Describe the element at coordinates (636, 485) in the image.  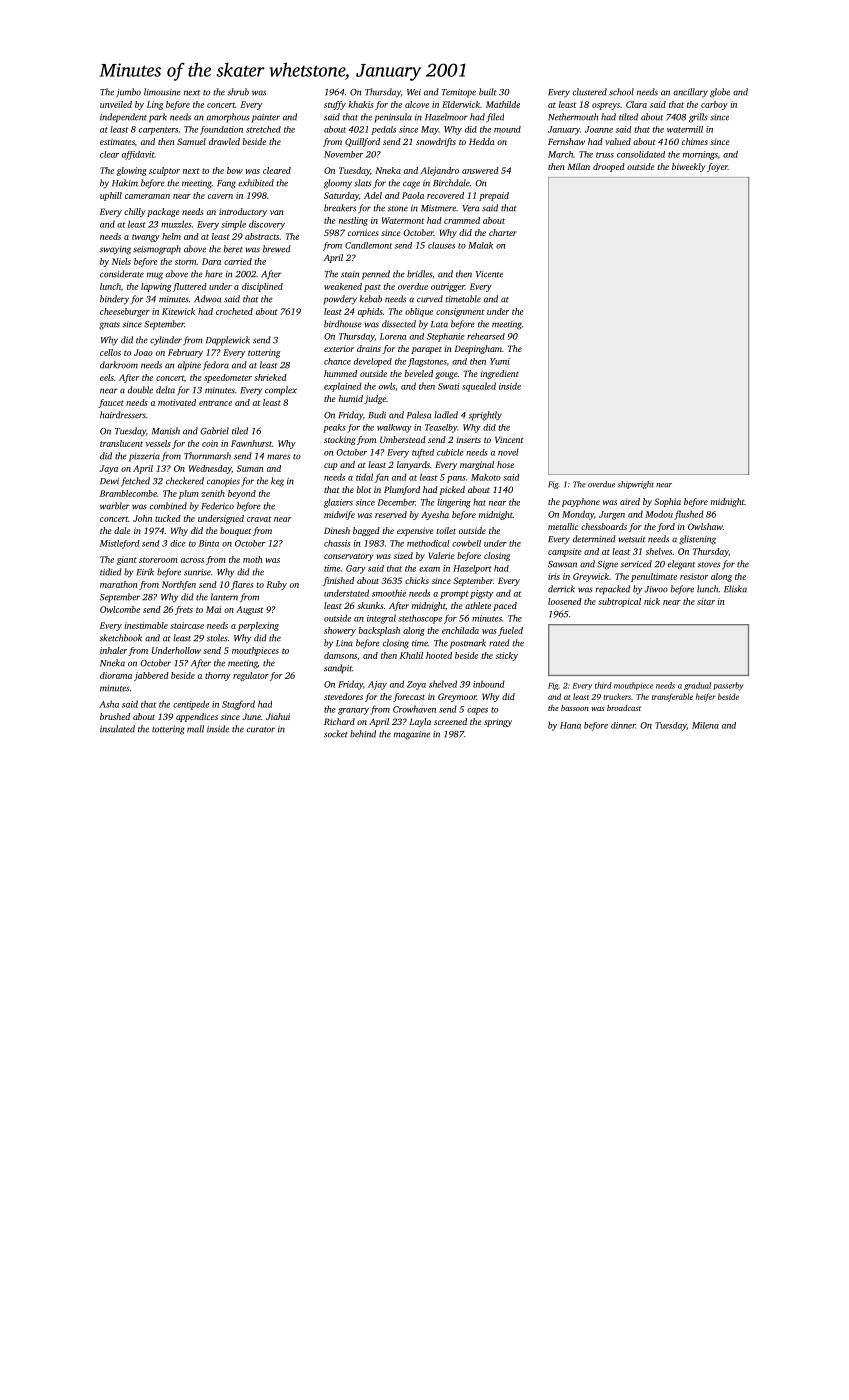
I see `shipwright` at that location.
